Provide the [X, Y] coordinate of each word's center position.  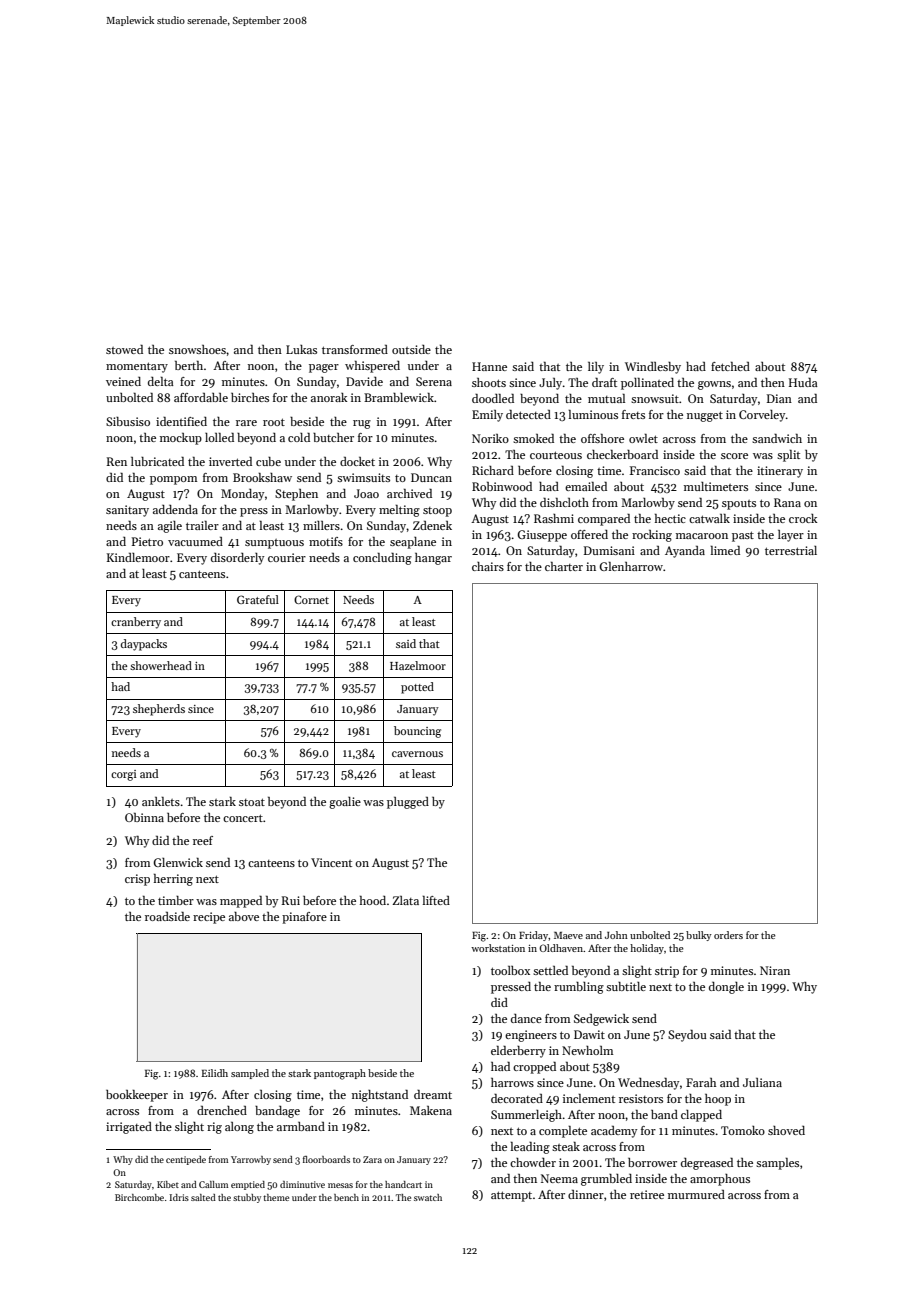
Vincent [331, 862]
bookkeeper [137, 1096]
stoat [252, 802]
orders [728, 935]
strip [667, 972]
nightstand [380, 1096]
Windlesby [653, 368]
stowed [124, 349]
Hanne [489, 366]
